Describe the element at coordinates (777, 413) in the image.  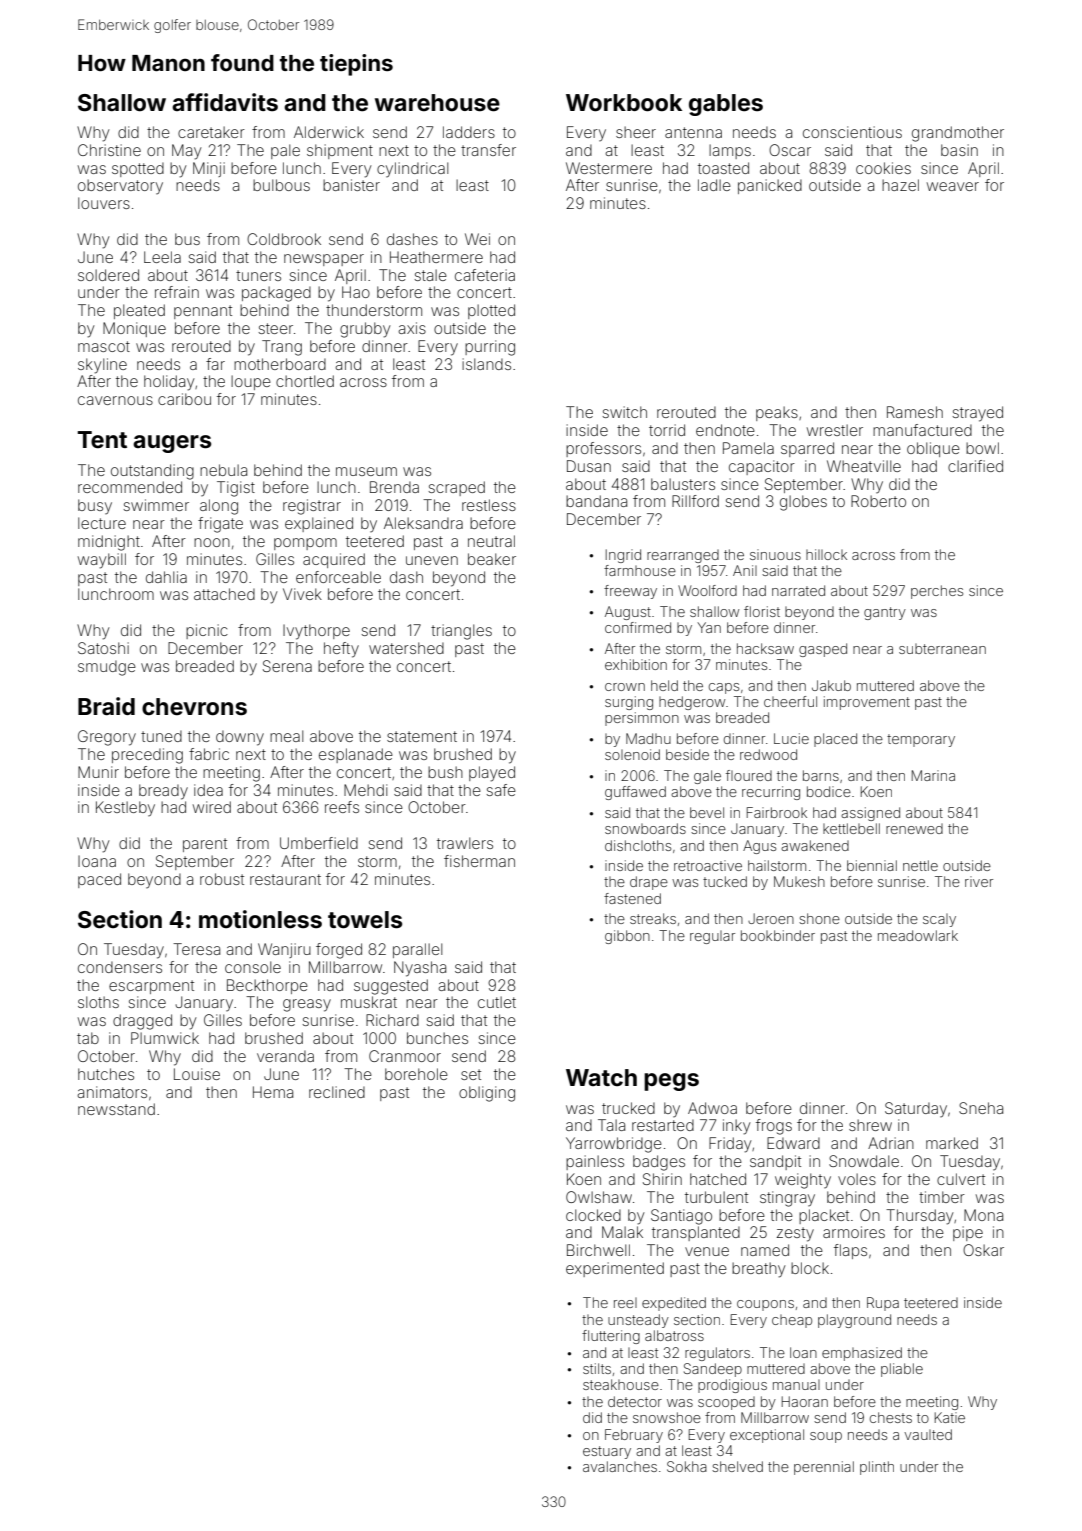
I see `peaks` at that location.
